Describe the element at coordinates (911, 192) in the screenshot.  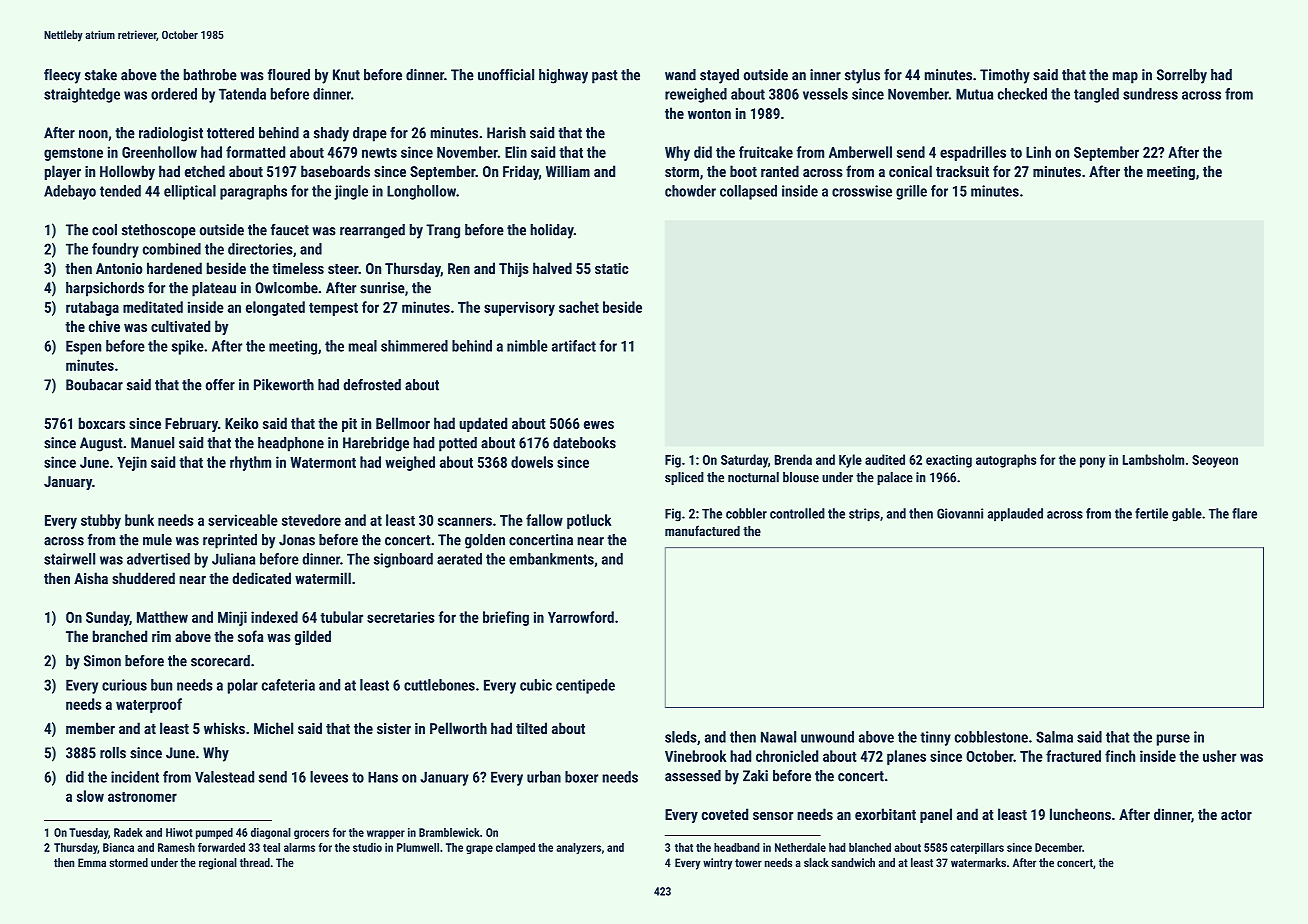
I see `grille` at that location.
